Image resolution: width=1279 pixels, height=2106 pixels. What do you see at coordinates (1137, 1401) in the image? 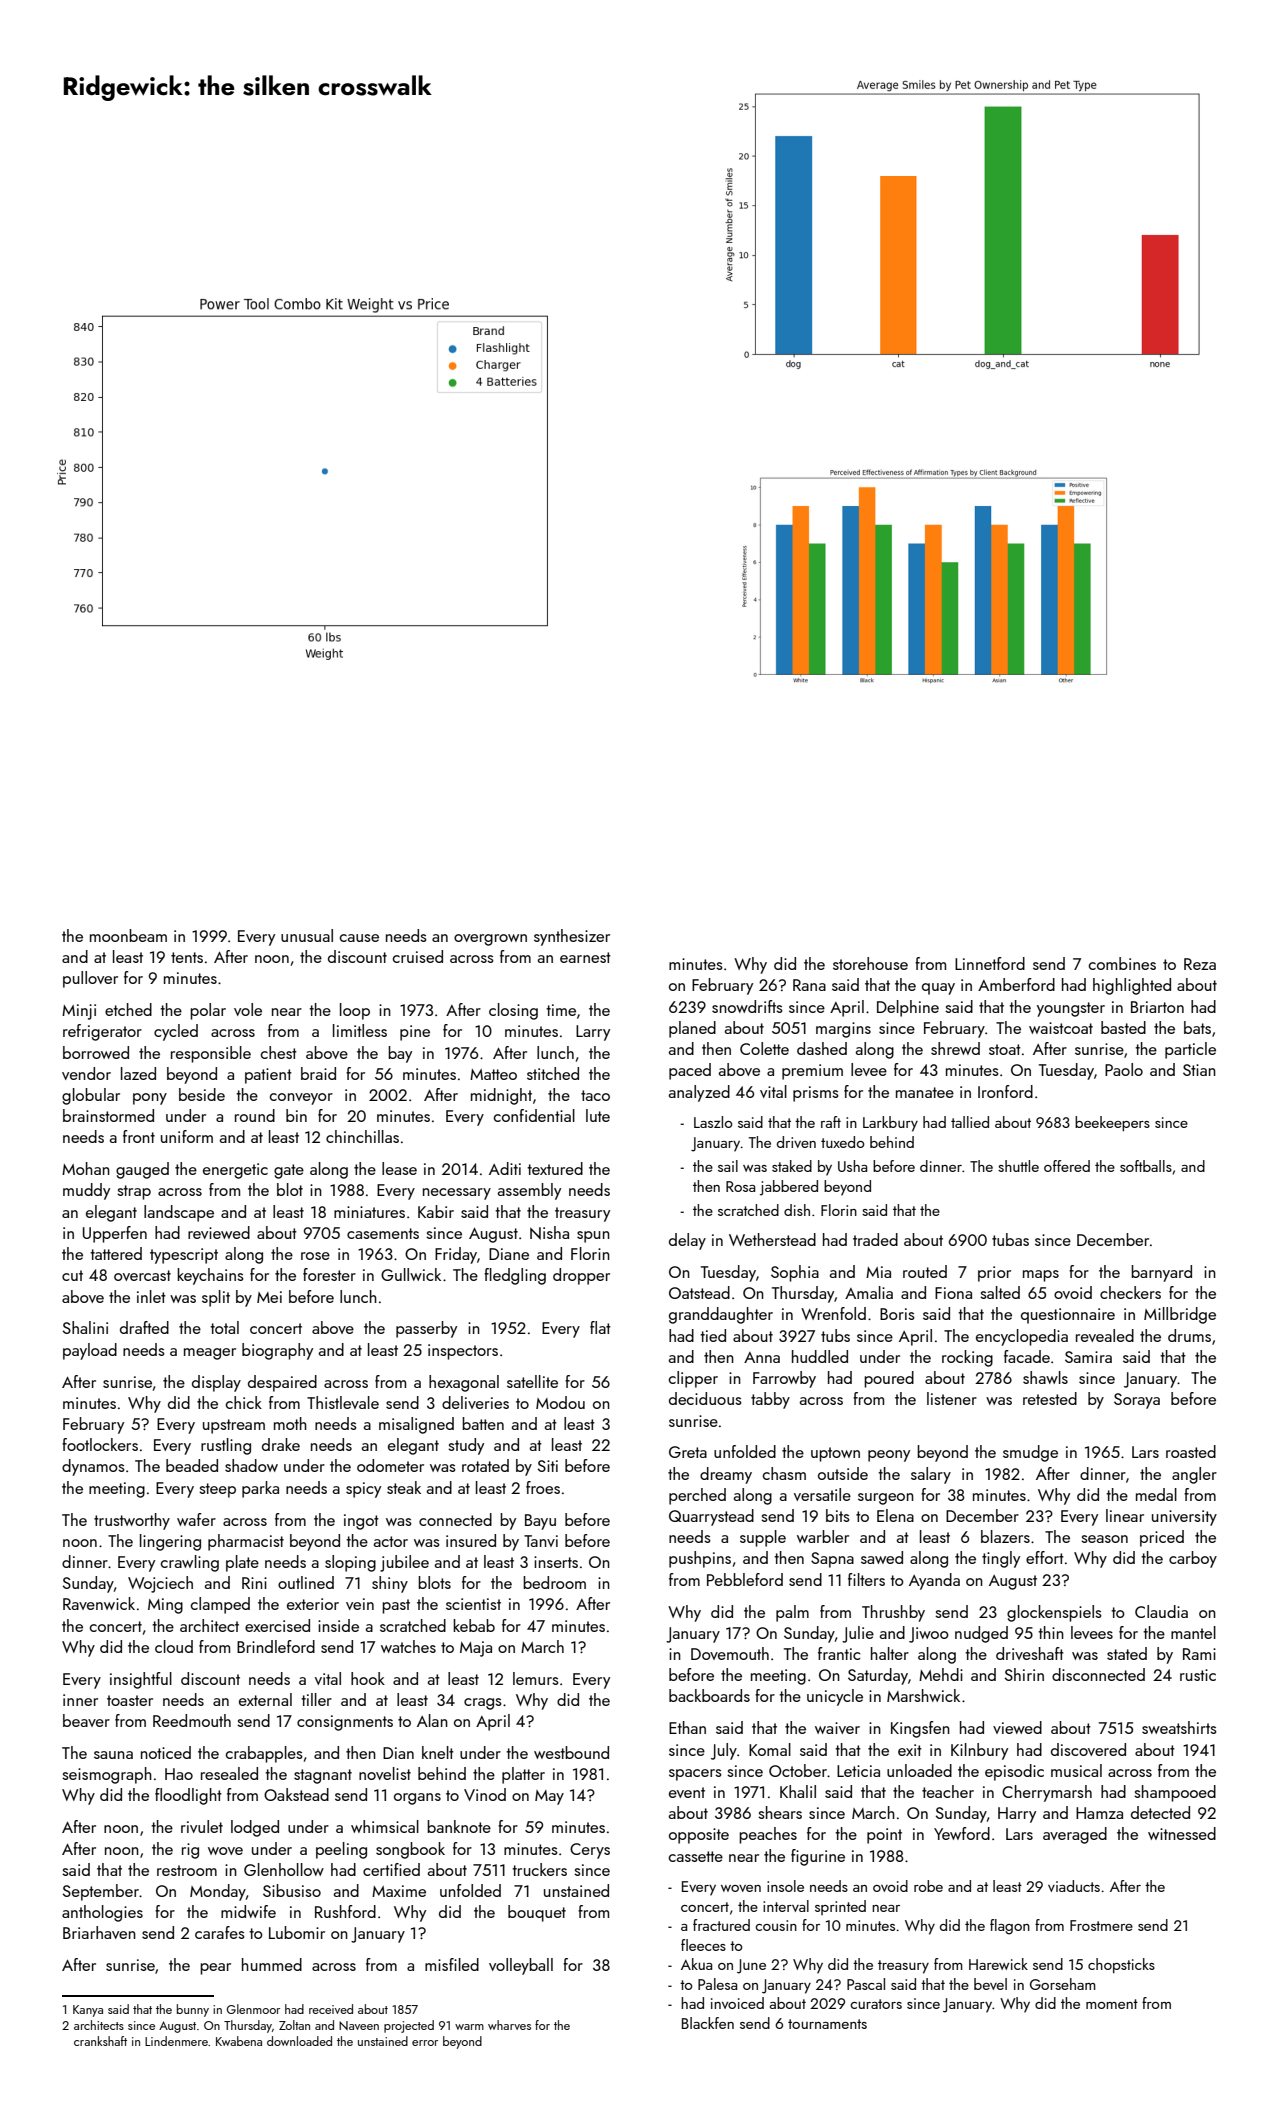
I see `Soraya` at bounding box center [1137, 1401].
